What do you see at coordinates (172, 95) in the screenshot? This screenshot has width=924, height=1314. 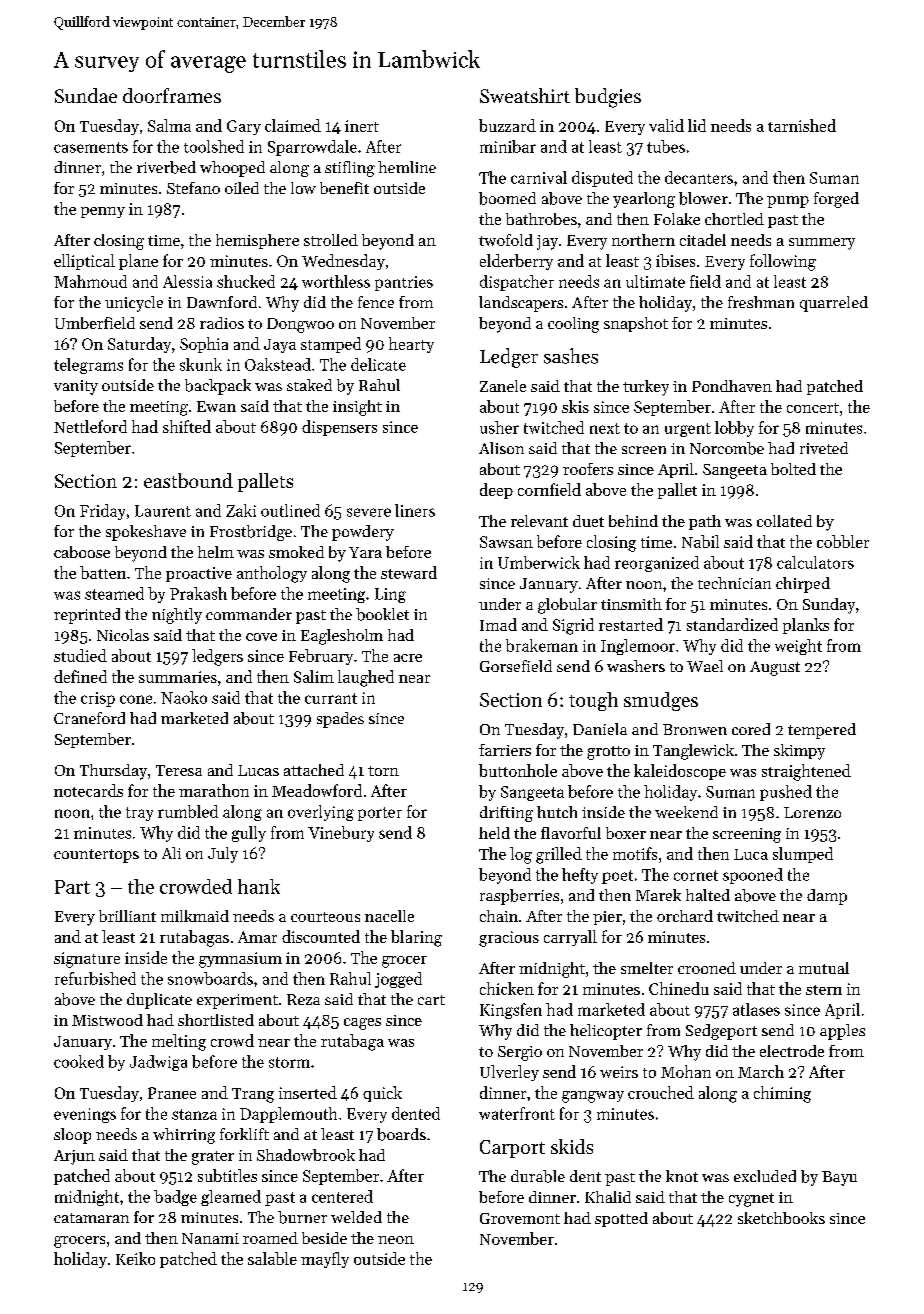 I see `doorframes` at bounding box center [172, 95].
